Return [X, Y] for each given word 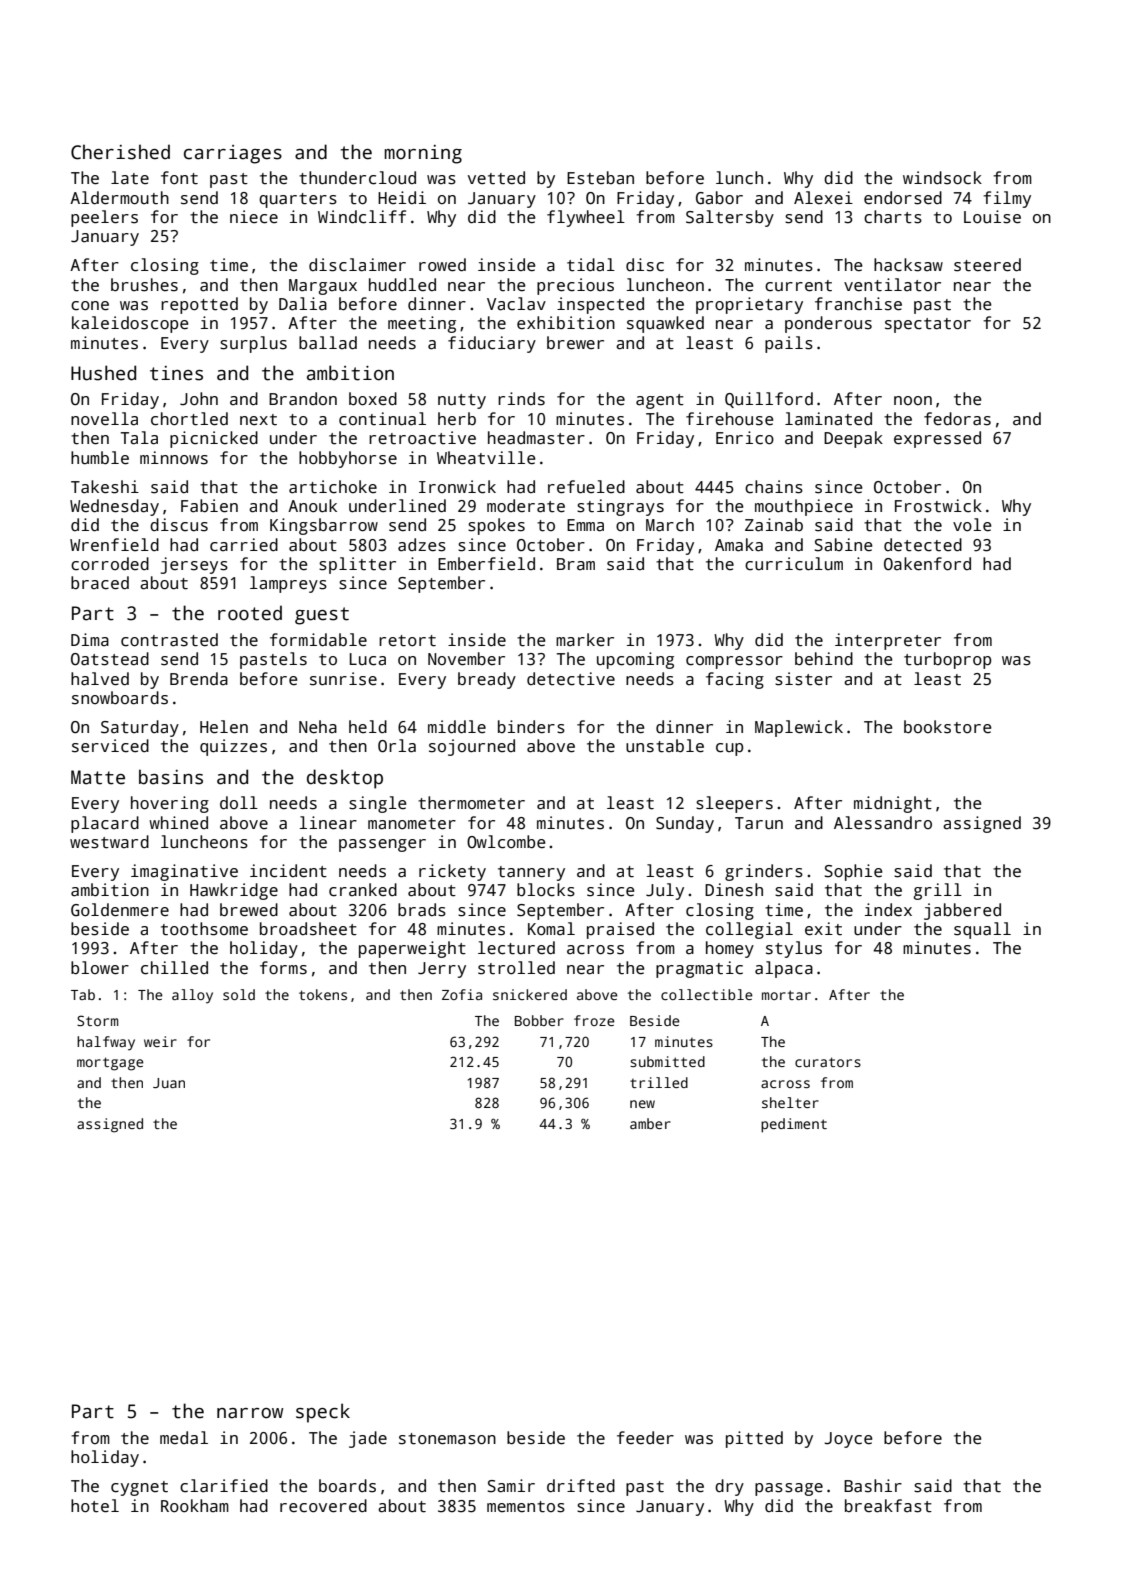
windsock [942, 178]
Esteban [600, 178]
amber [650, 1123]
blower [100, 968]
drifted [581, 1486]
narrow [250, 1413]
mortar [786, 995]
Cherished [120, 152]
